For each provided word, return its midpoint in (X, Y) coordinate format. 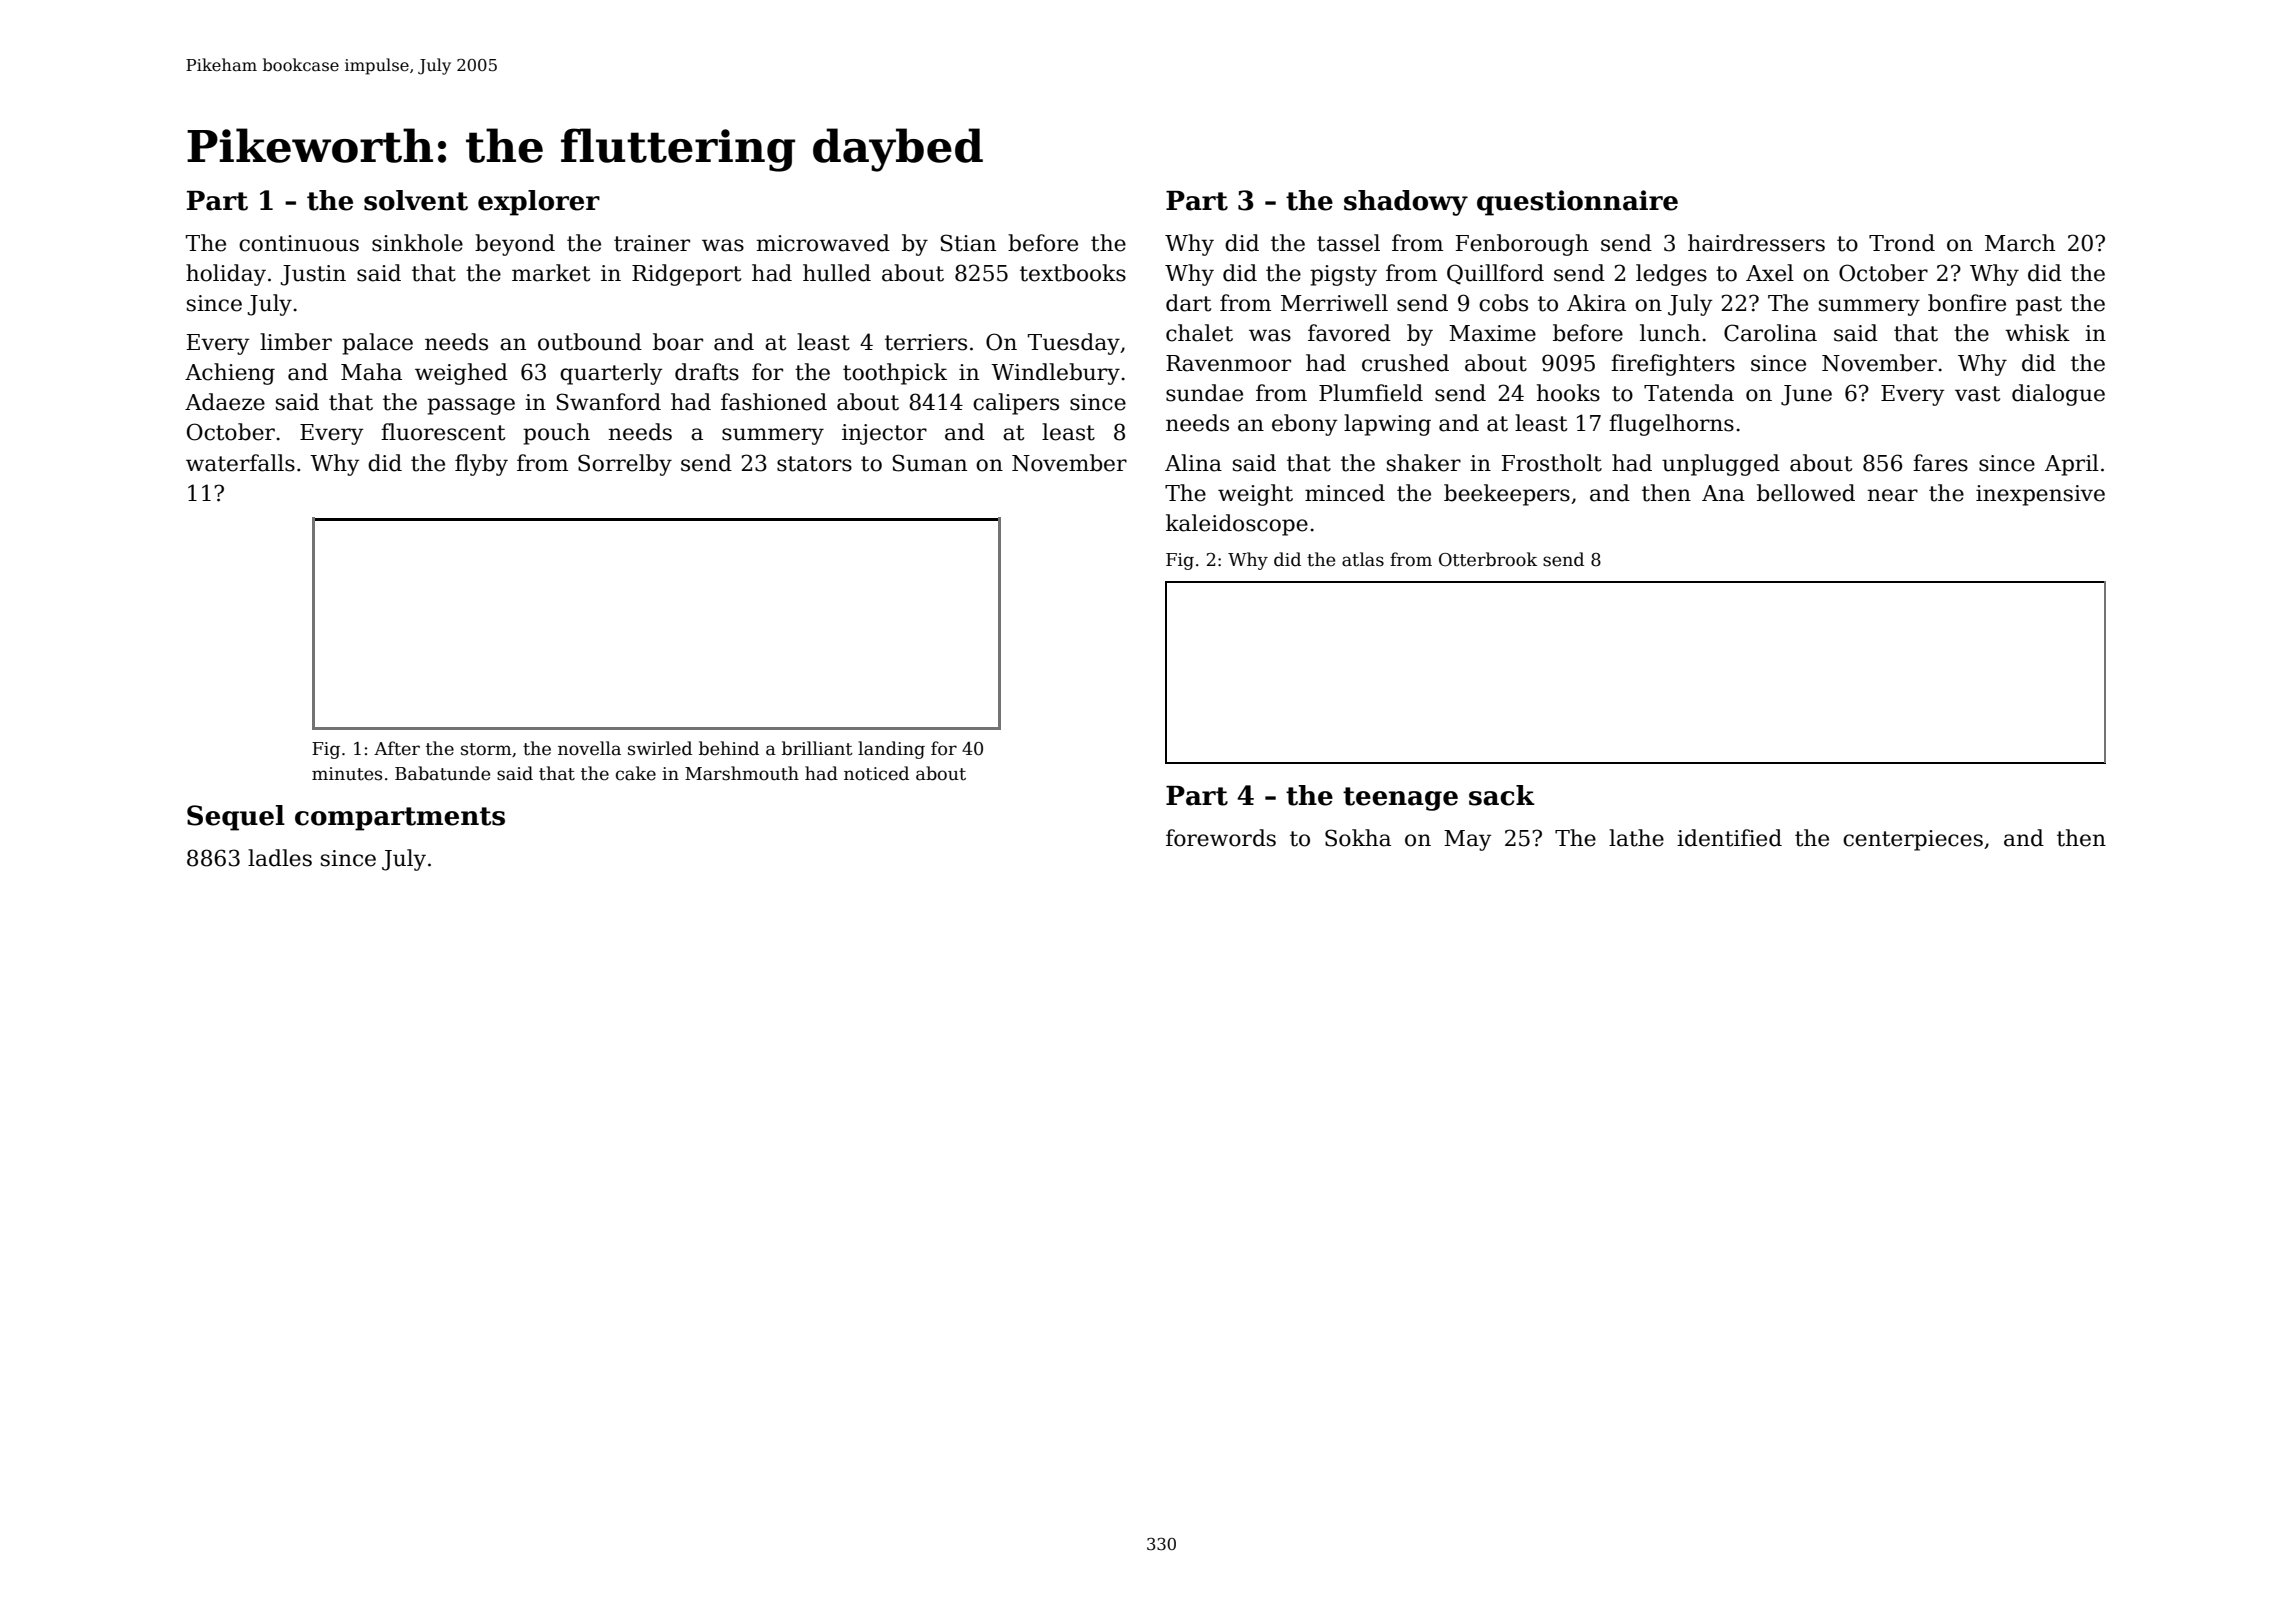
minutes (347, 774)
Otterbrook (1488, 559)
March (2020, 243)
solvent (416, 200)
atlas (1363, 559)
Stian (968, 243)
